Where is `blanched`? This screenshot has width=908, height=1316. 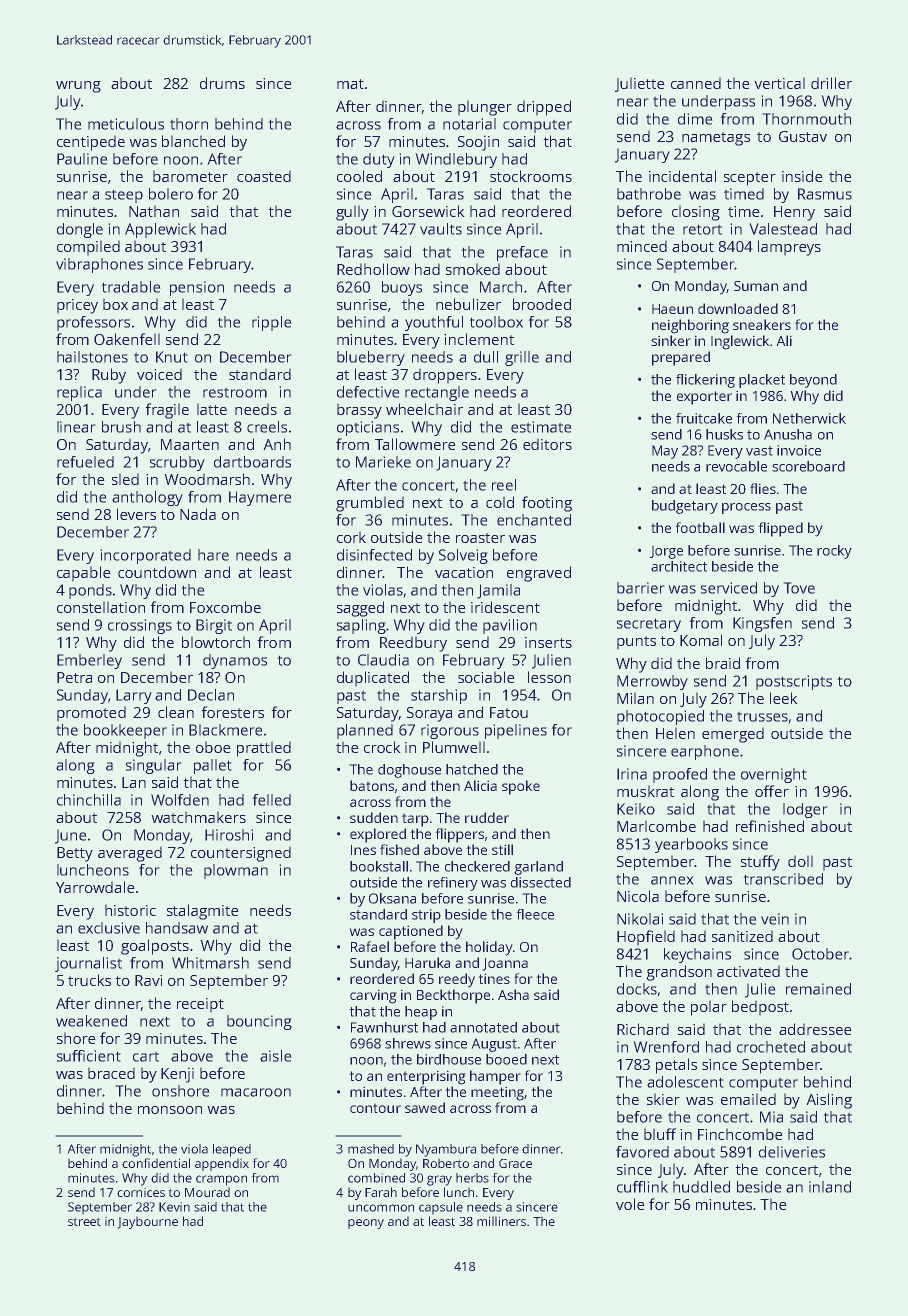
blanched is located at coordinates (193, 141).
